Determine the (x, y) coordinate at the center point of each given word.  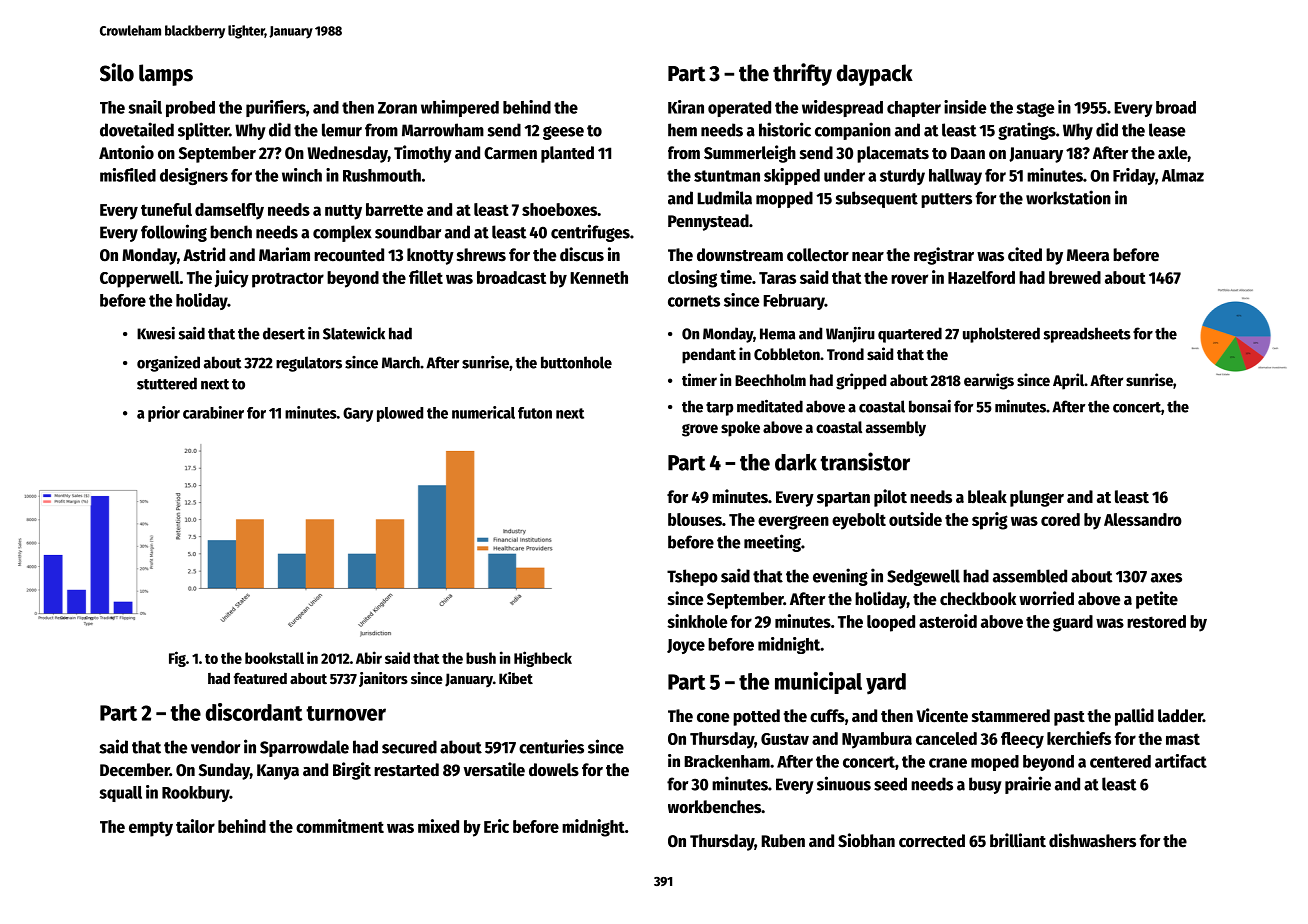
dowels (554, 770)
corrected (932, 841)
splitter (203, 131)
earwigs (989, 381)
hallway (955, 177)
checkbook (978, 599)
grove (700, 430)
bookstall (274, 658)
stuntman (727, 176)
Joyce (686, 646)
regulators (309, 364)
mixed (438, 826)
